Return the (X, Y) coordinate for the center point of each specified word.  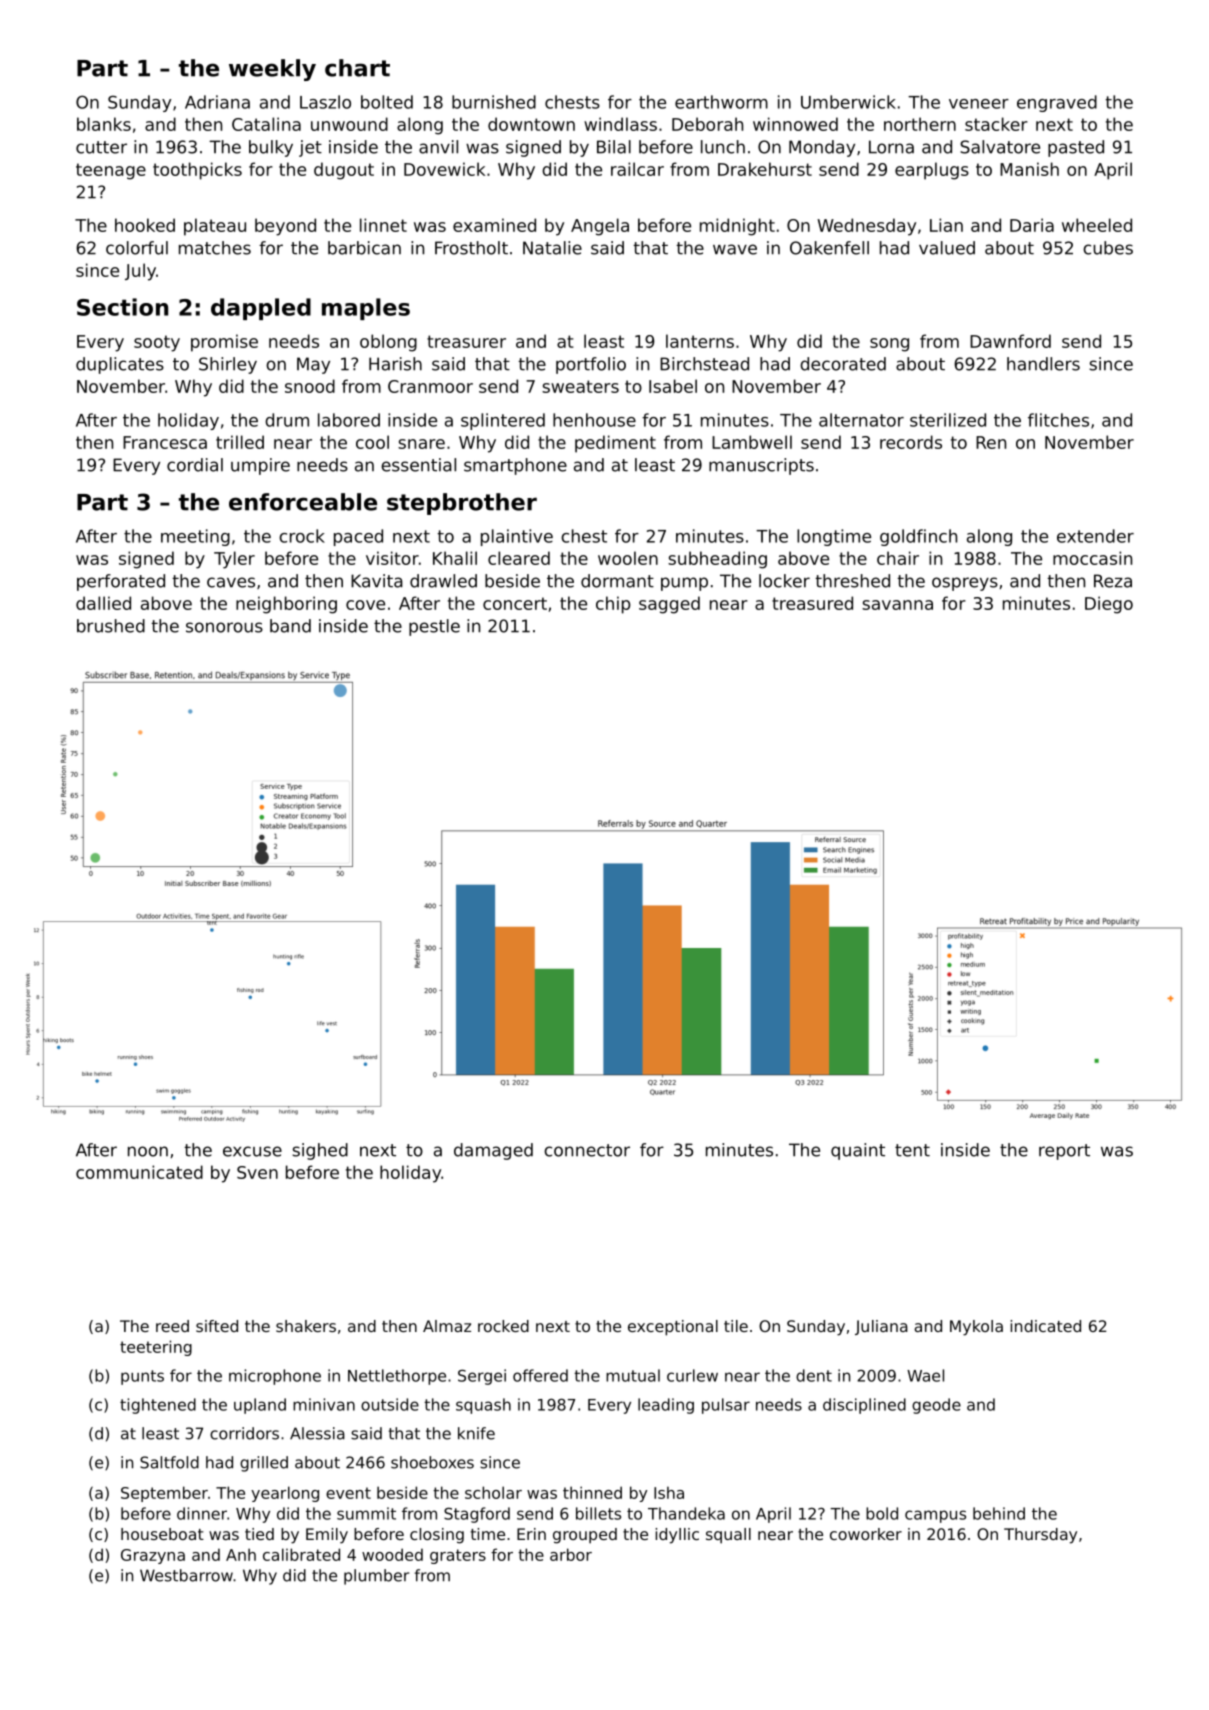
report (1064, 1152)
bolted (387, 102)
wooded (392, 1554)
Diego (1109, 605)
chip (613, 605)
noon (148, 1151)
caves (231, 582)
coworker (866, 1534)
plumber (376, 1577)
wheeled (1097, 225)
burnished (494, 102)
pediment (615, 444)
